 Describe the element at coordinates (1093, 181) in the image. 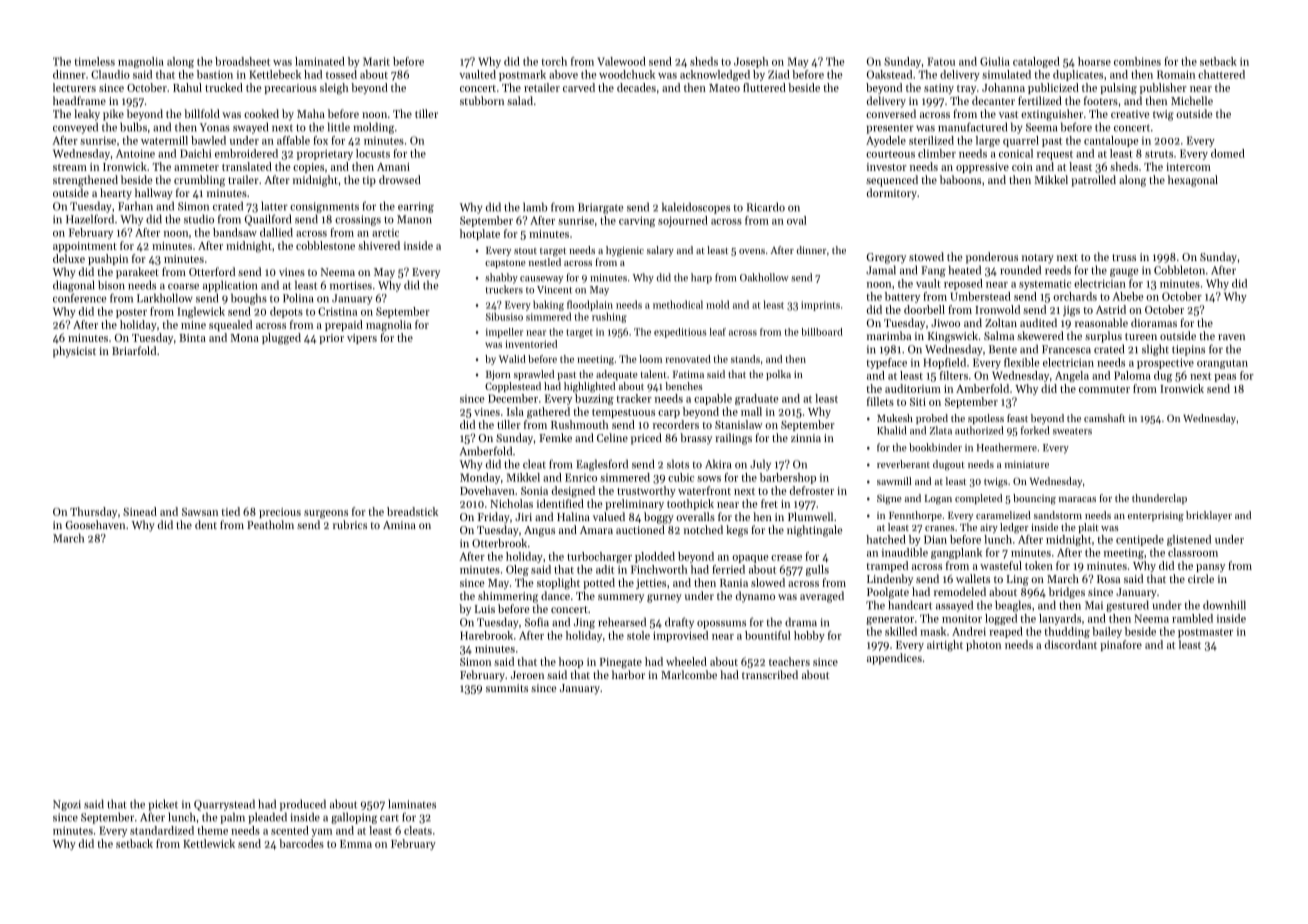

I see `patrolled` at that location.
